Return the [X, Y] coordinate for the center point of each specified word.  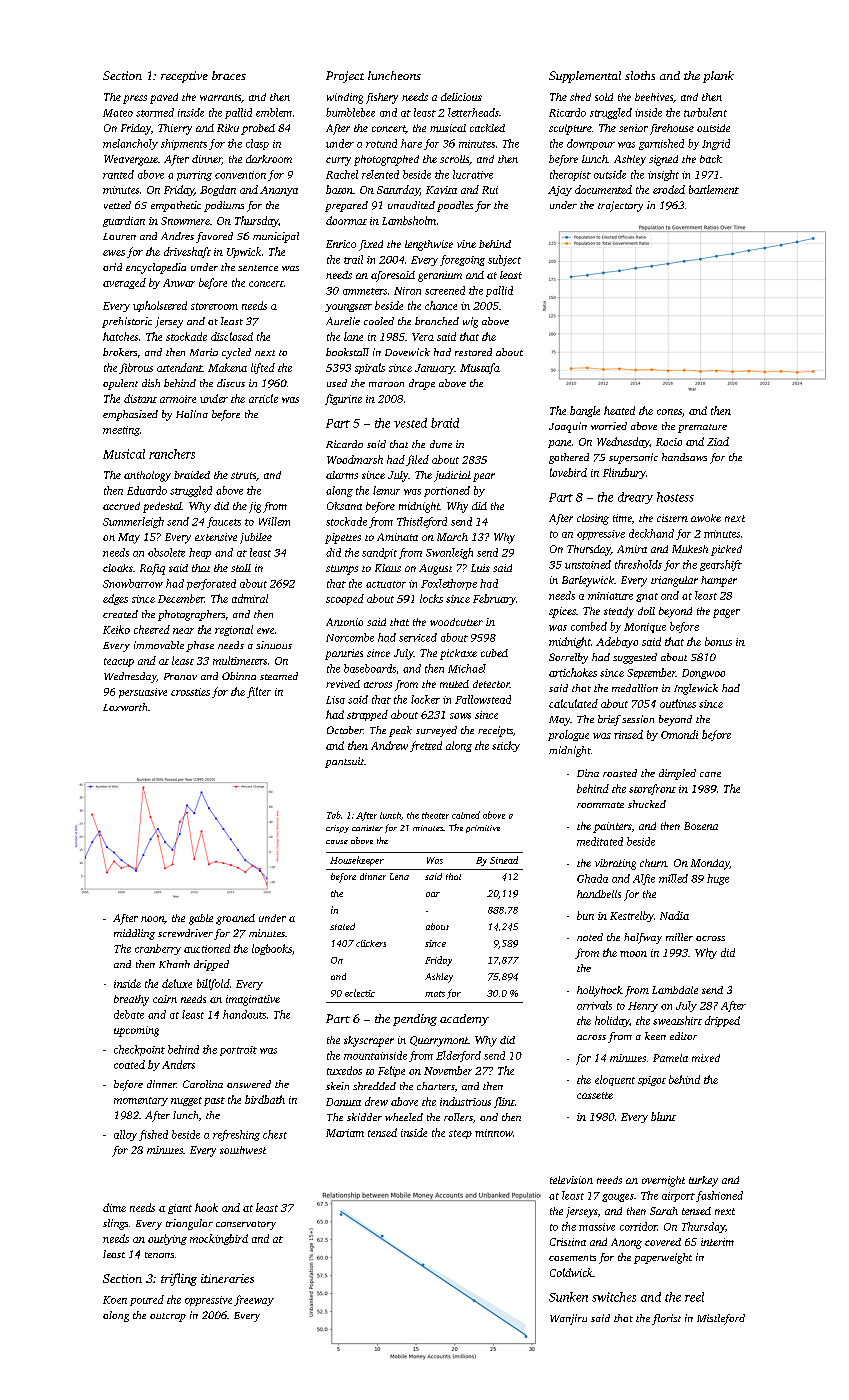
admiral [250, 598]
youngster [348, 308]
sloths [640, 75]
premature [702, 428]
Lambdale [675, 990]
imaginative [253, 1000]
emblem [274, 112]
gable [201, 919]
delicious [461, 97]
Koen [115, 1300]
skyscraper [369, 1041]
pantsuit [344, 762]
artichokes [573, 672]
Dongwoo [703, 674]
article [263, 398]
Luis [480, 568]
